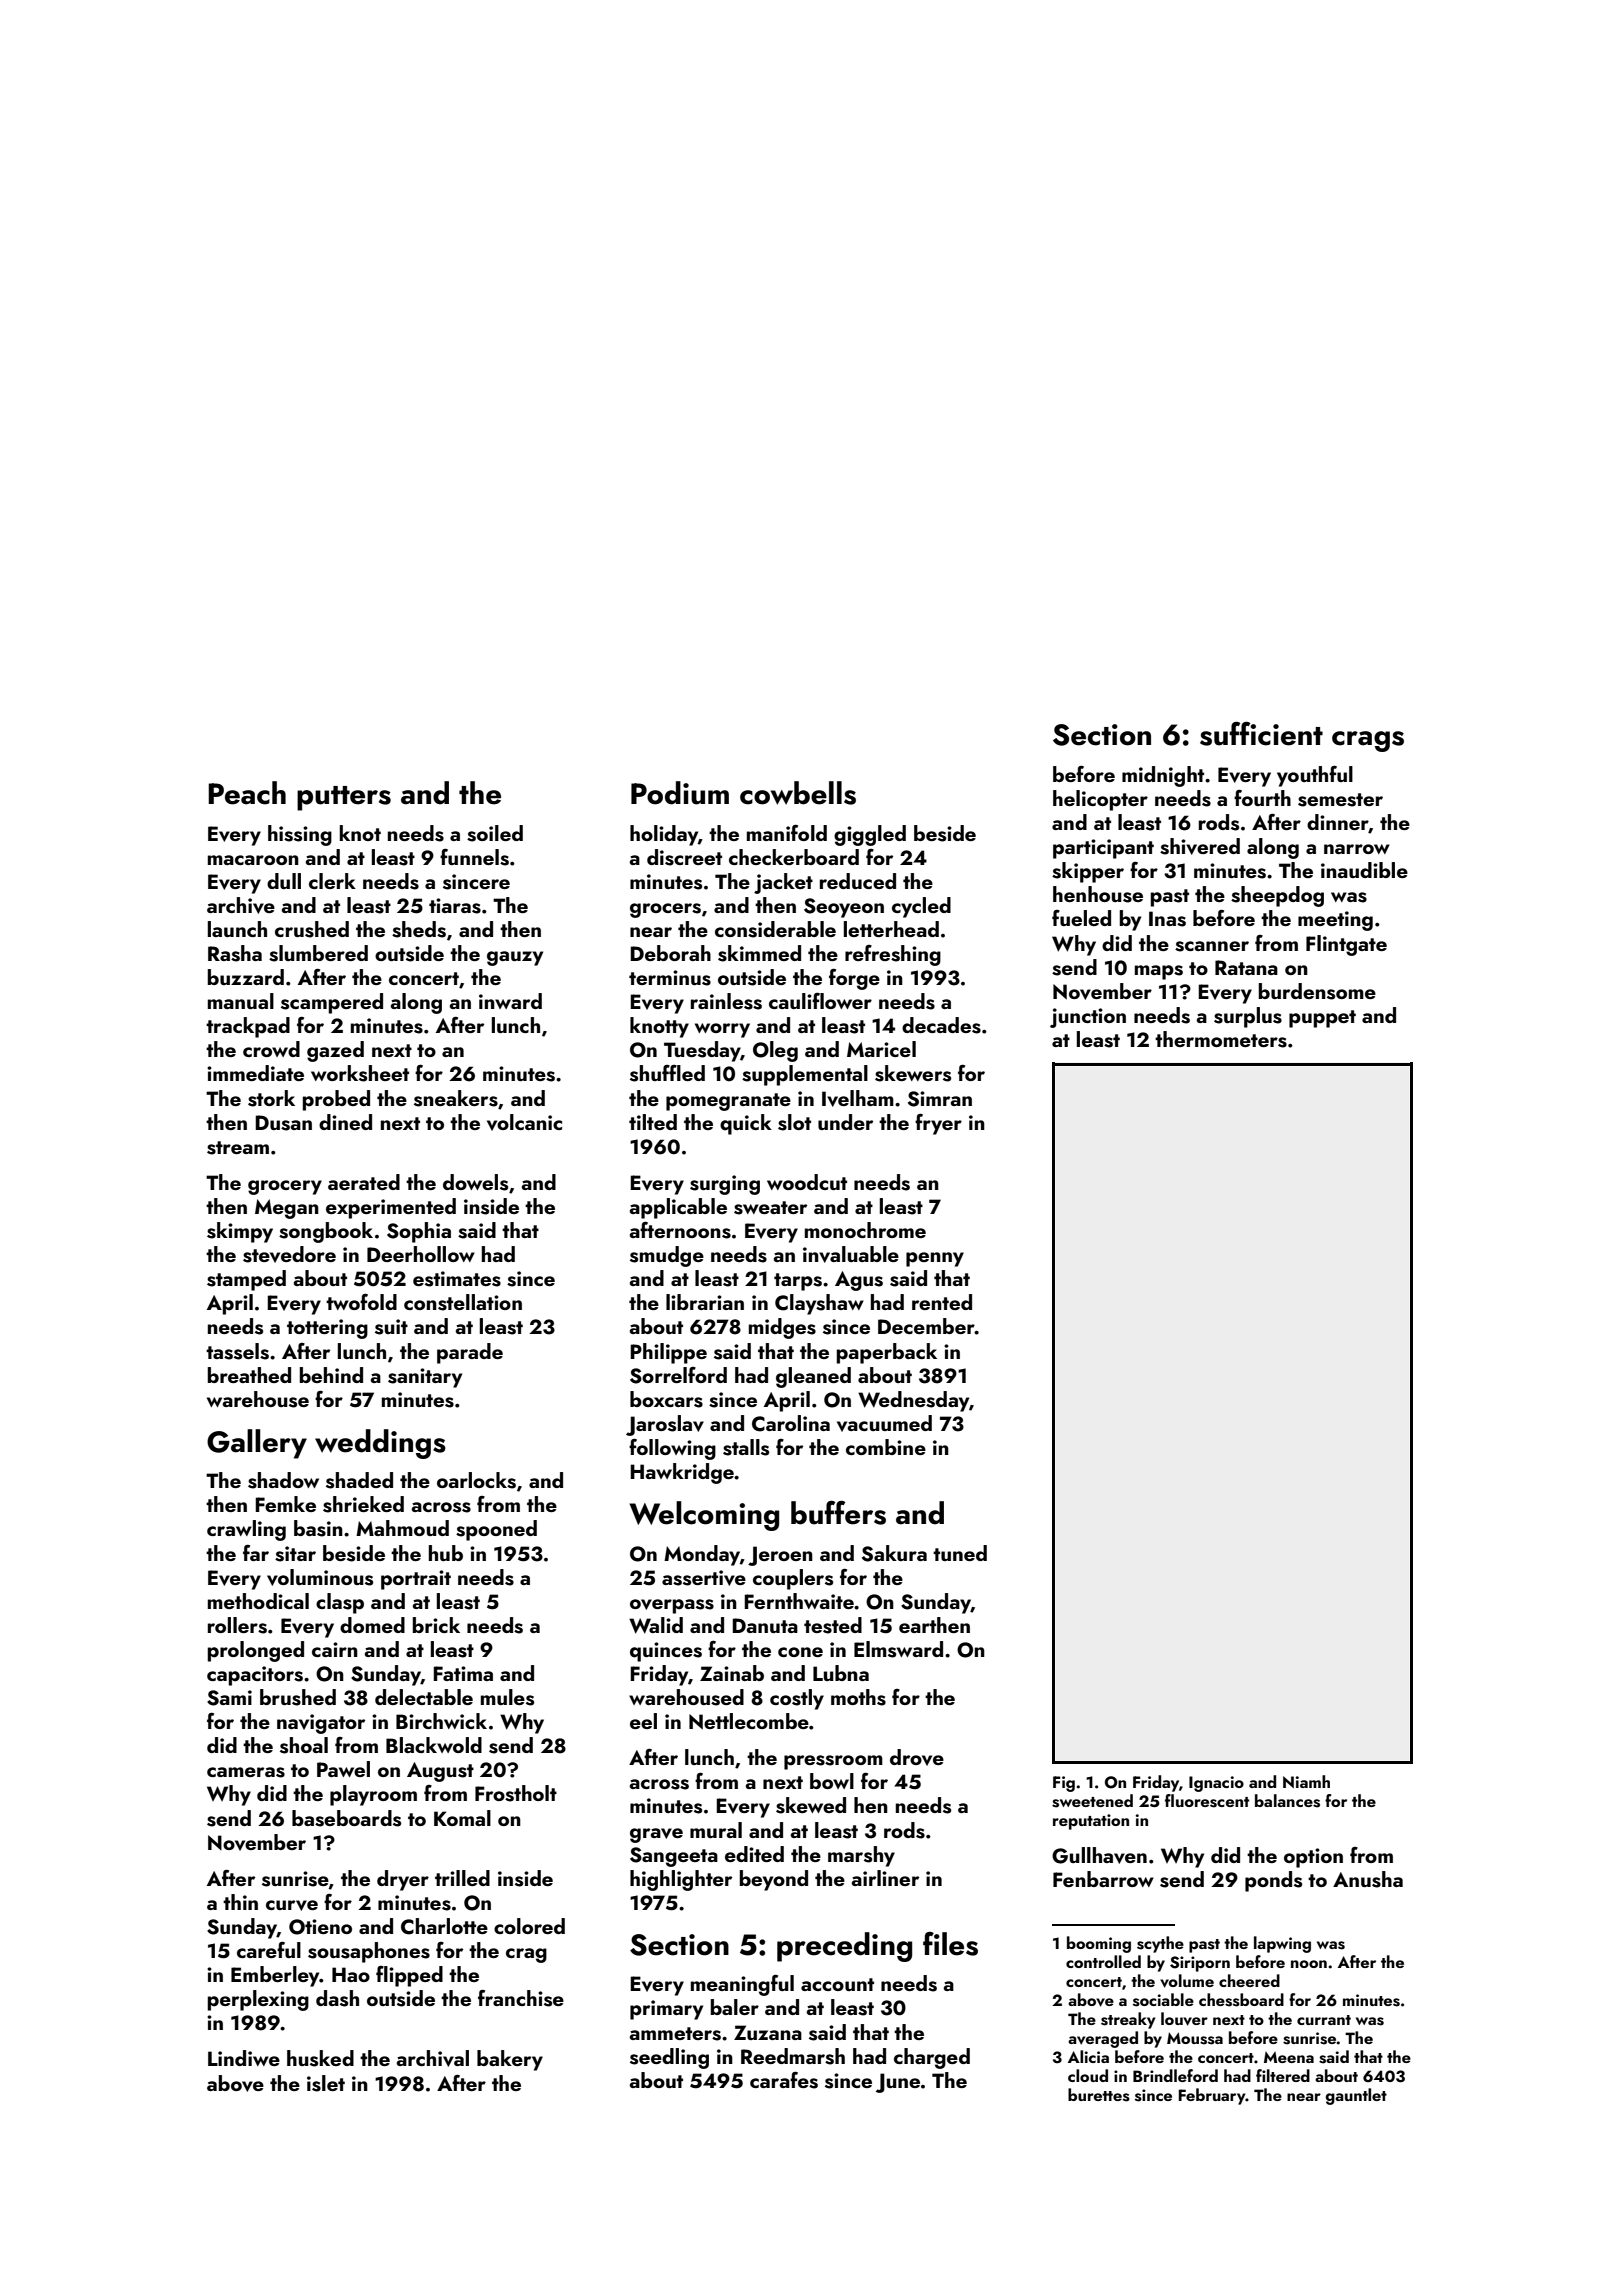 The height and width of the screenshot is (2292, 1620). I want to click on thermometers, so click(1221, 1039).
